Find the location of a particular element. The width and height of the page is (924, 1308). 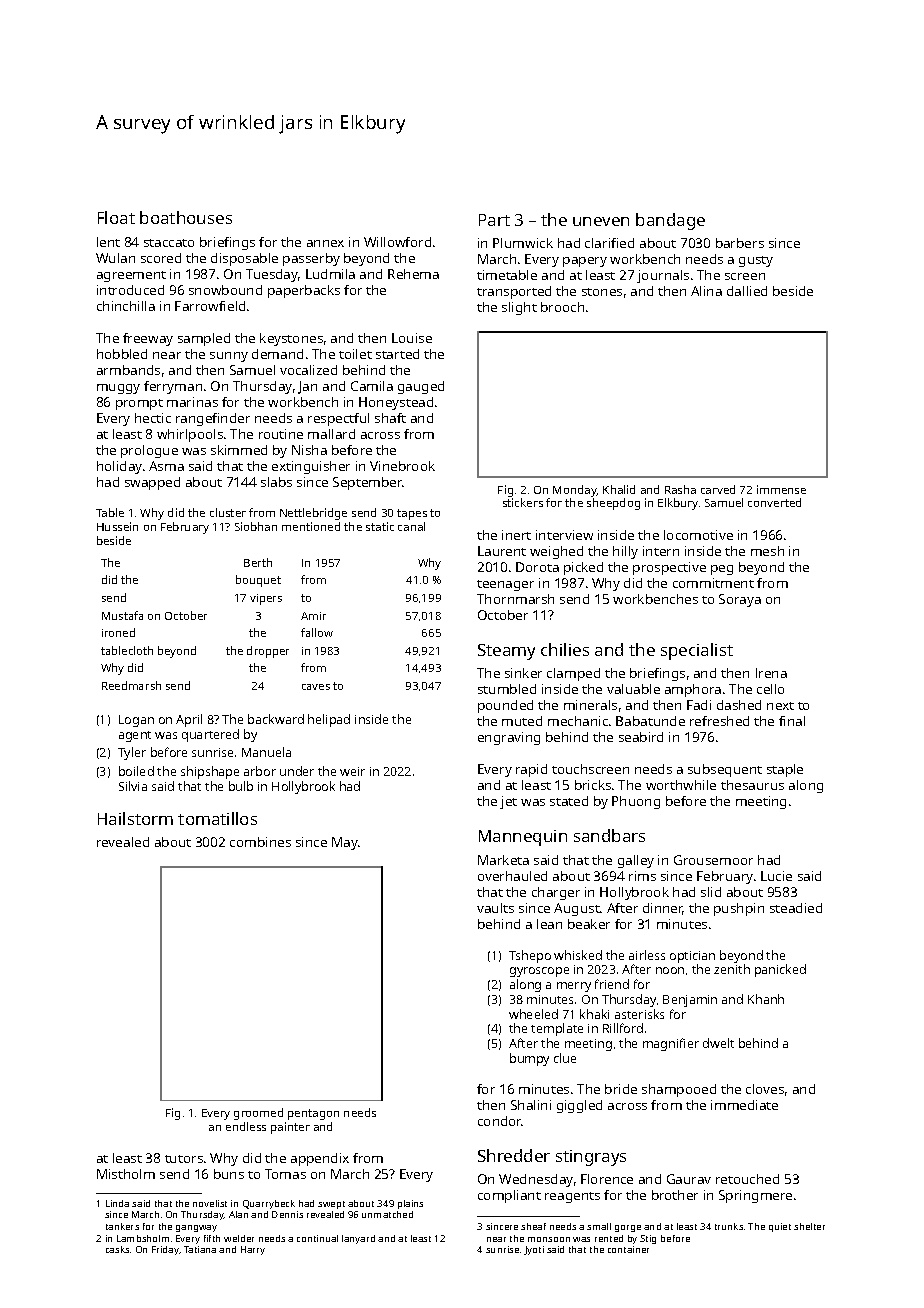

pushpin is located at coordinates (739, 909).
